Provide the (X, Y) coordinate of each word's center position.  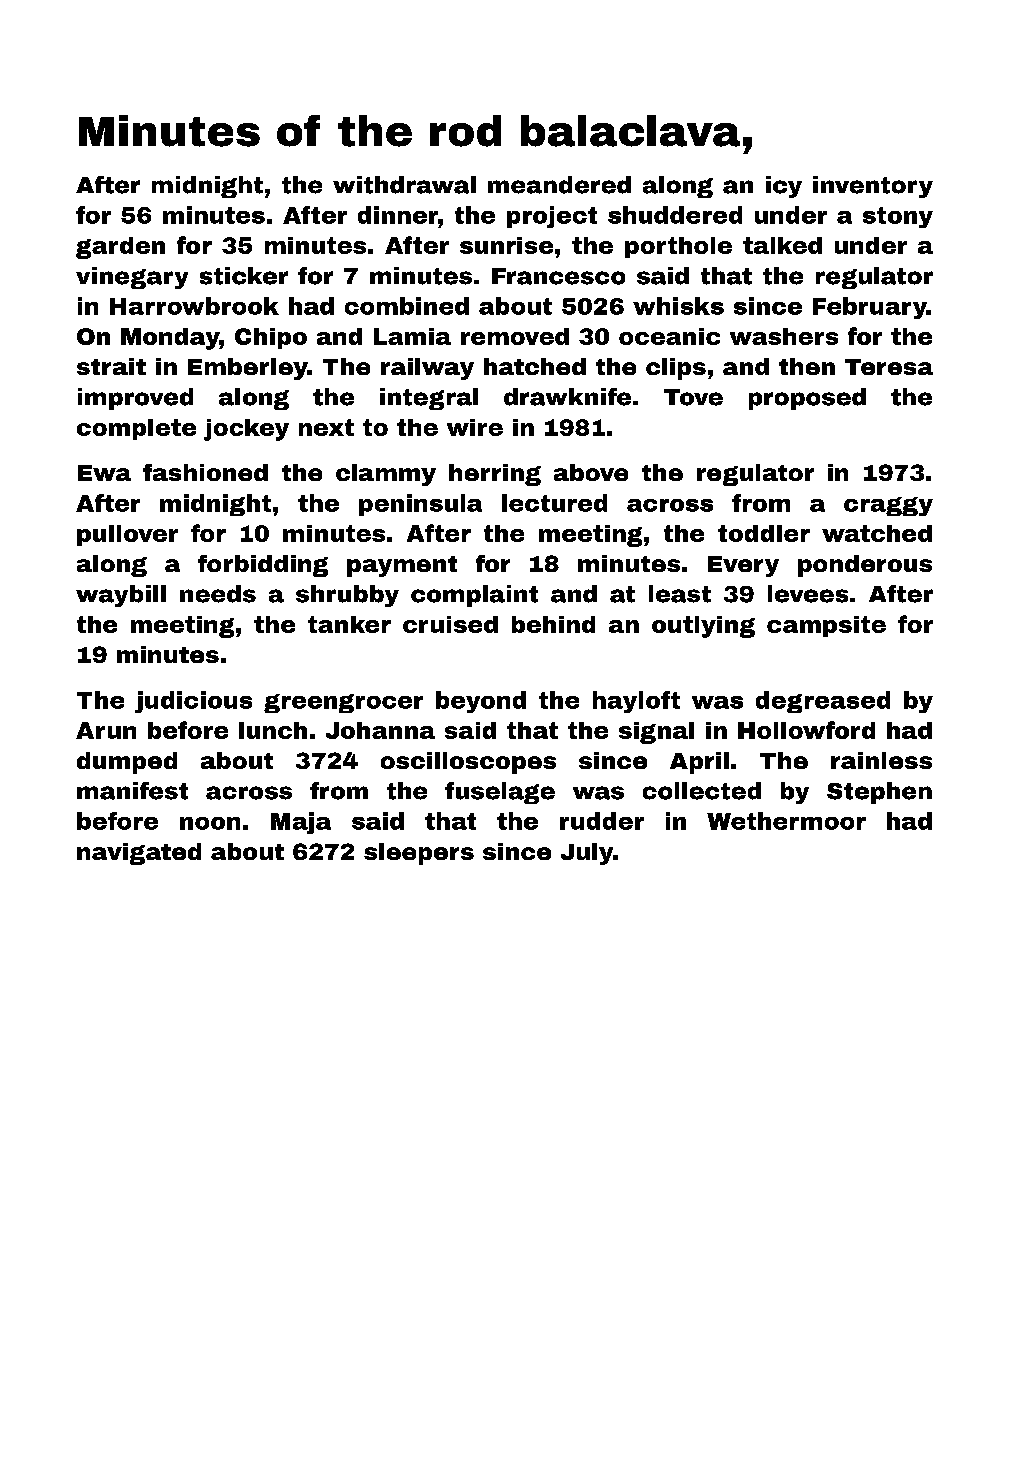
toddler (764, 533)
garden (120, 248)
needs (218, 594)
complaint (474, 596)
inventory (873, 187)
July (587, 854)
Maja (301, 823)
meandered (559, 185)
